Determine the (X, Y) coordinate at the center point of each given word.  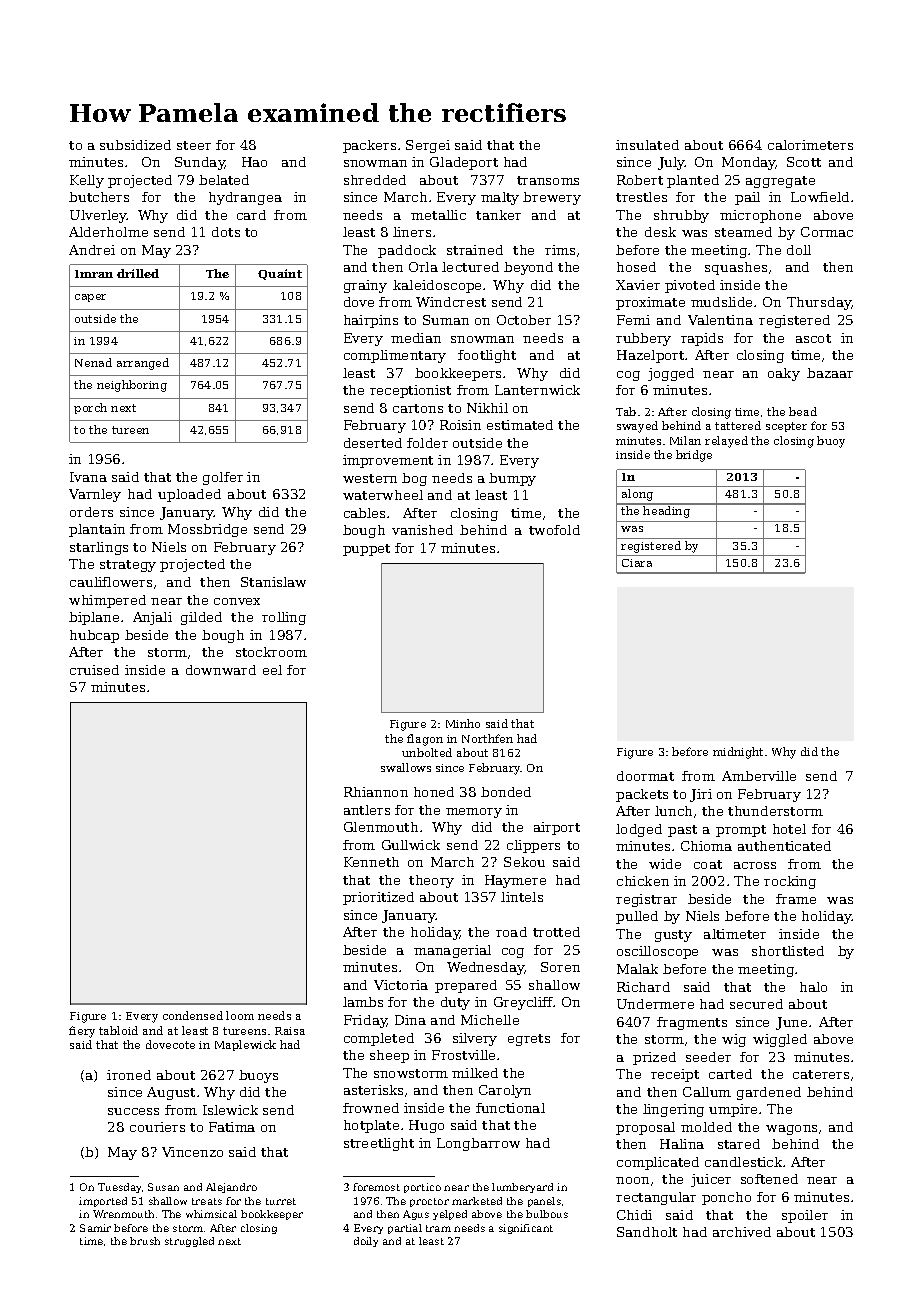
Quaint (280, 274)
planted (693, 181)
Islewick (230, 1110)
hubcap (94, 636)
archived (742, 1232)
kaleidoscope (437, 286)
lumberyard (522, 1188)
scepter (786, 427)
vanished (422, 530)
